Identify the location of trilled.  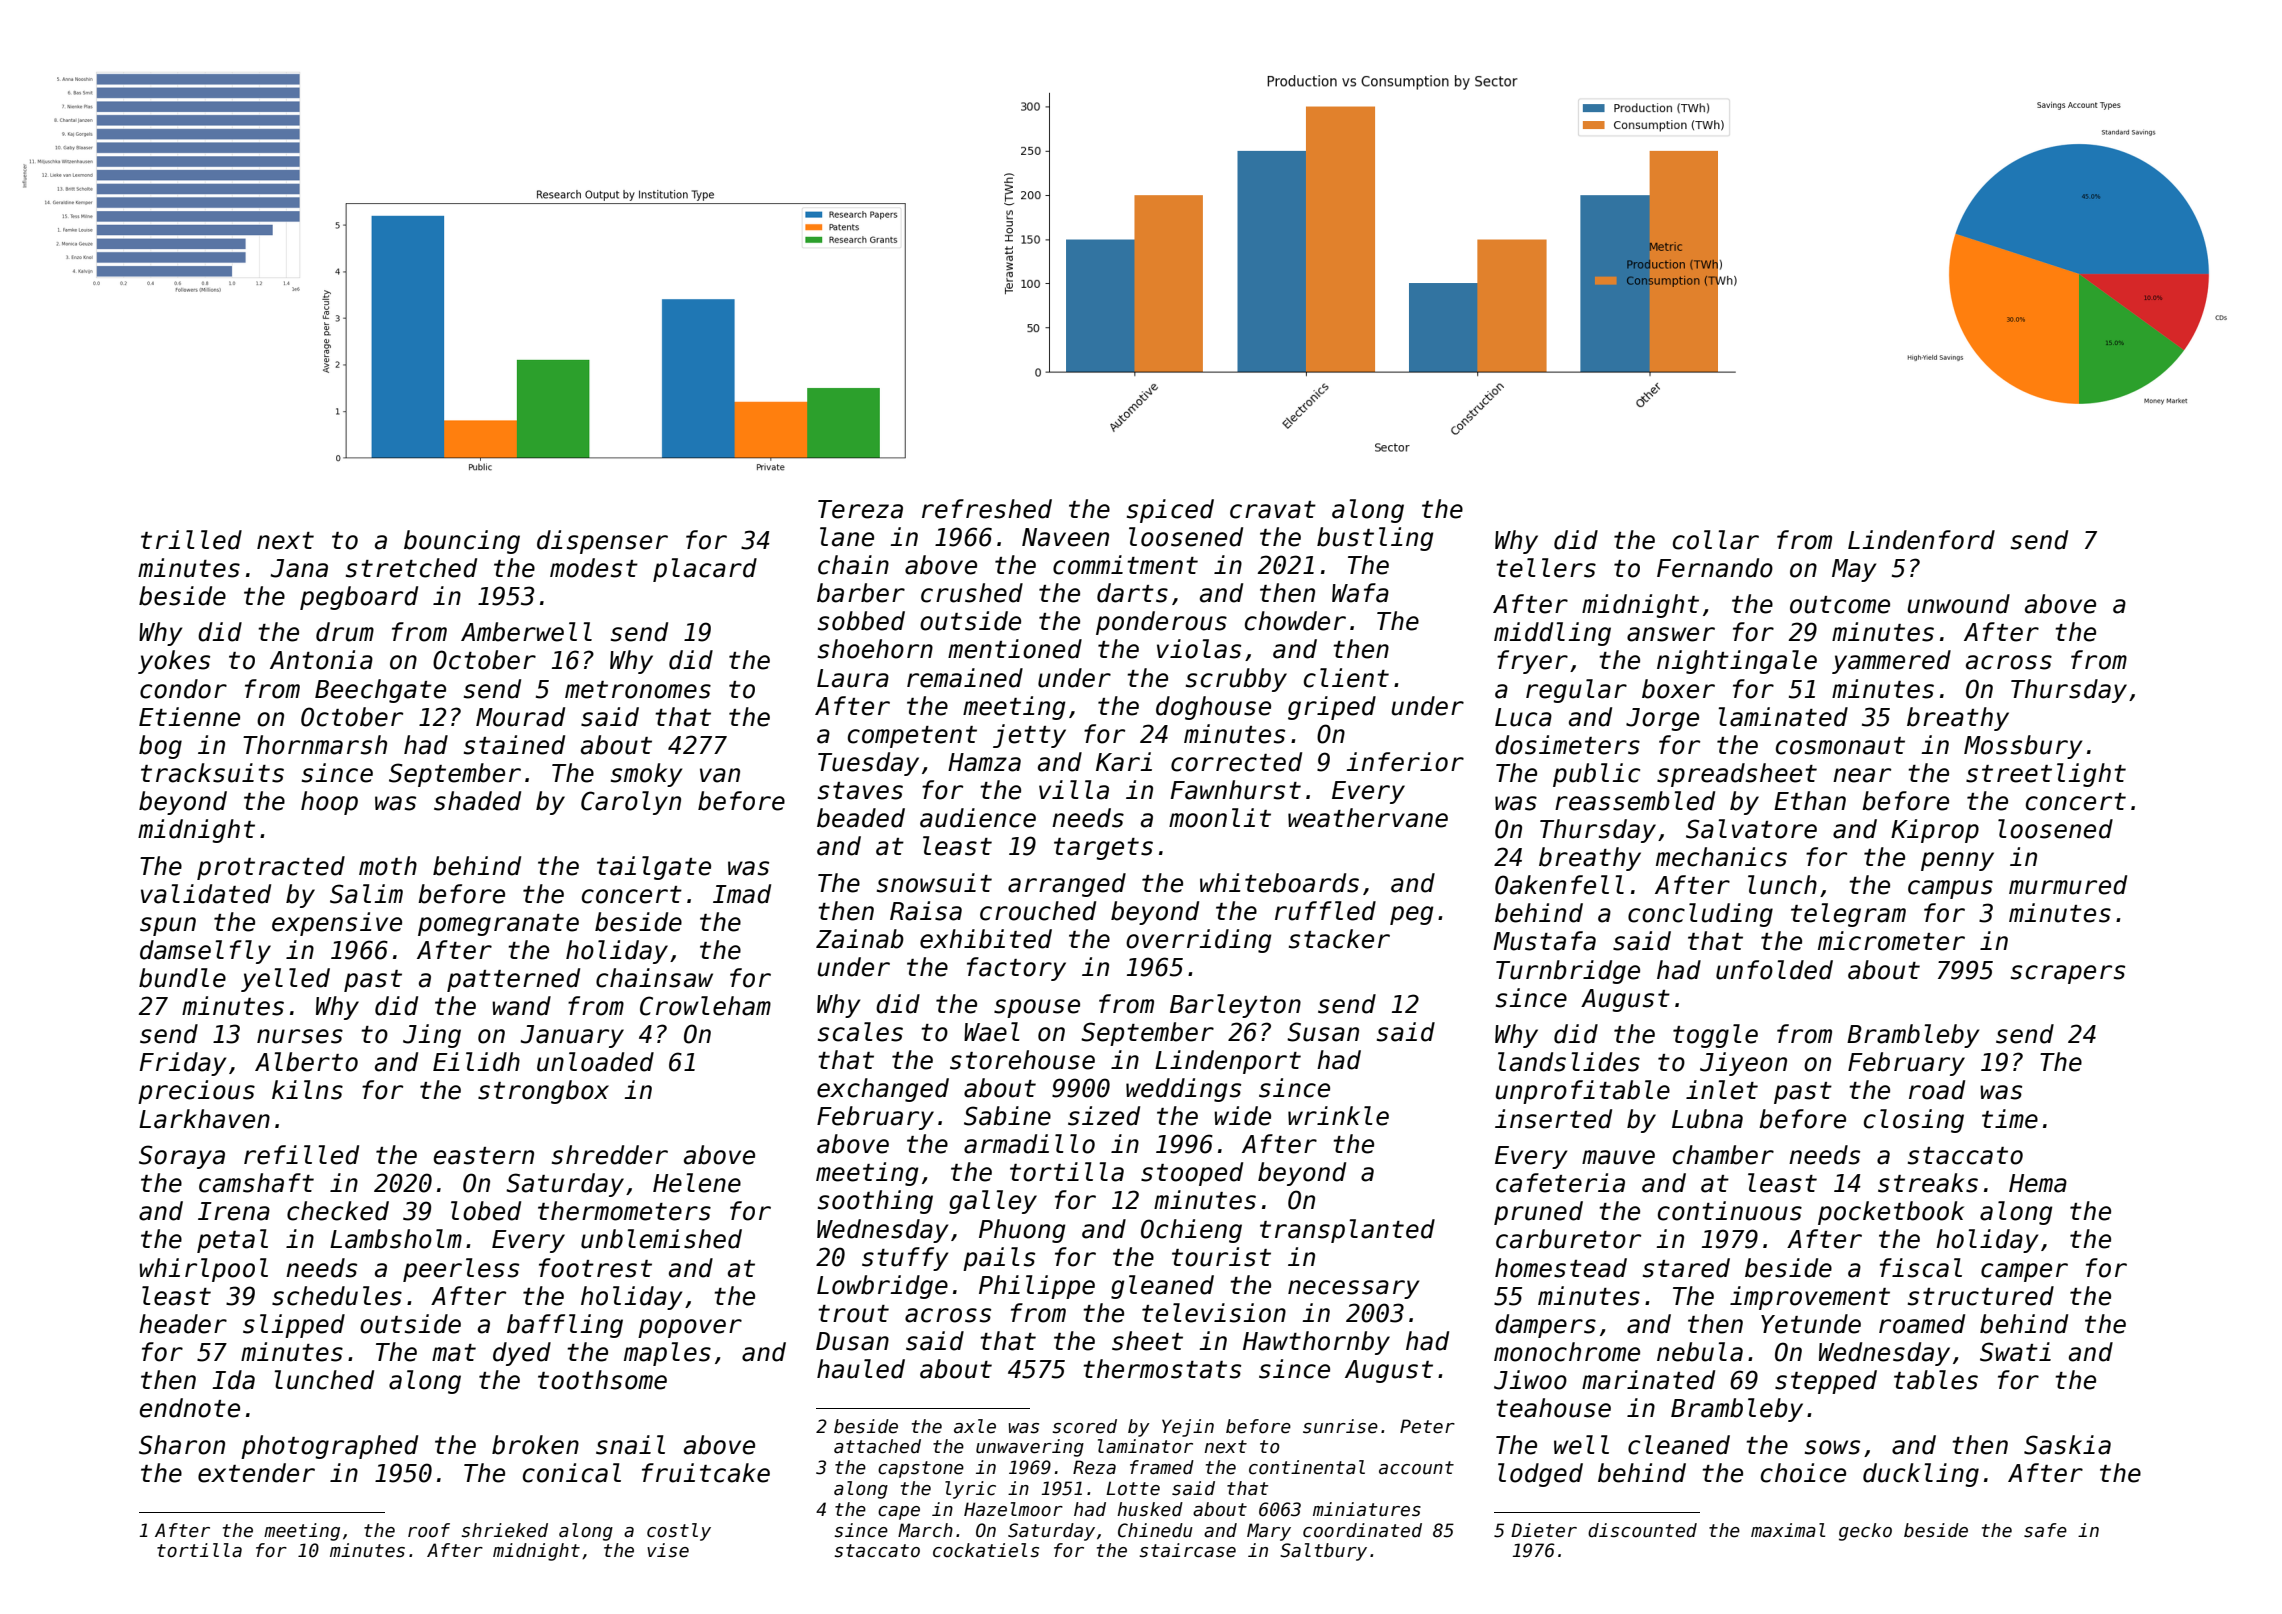
(191, 540).
